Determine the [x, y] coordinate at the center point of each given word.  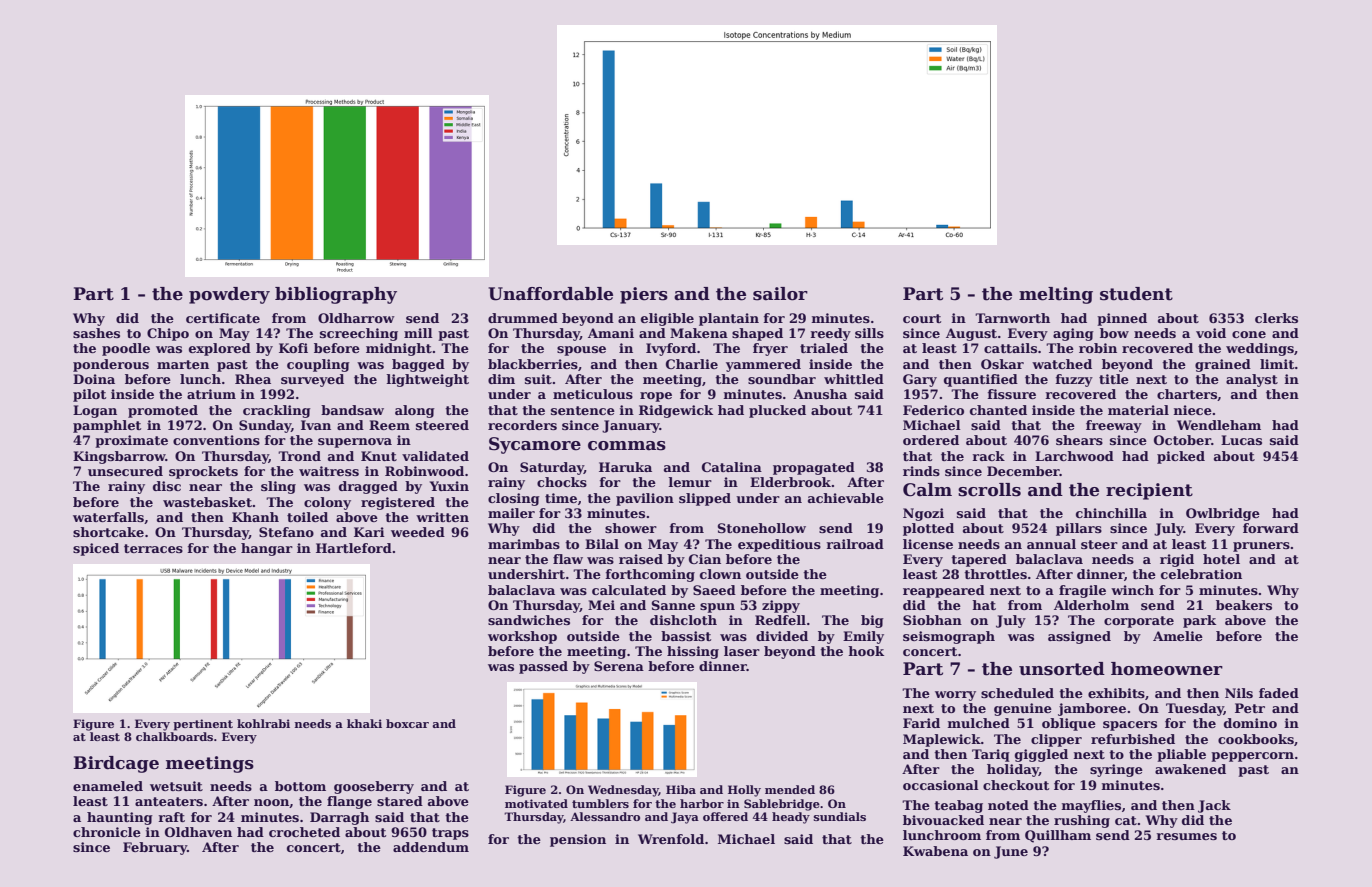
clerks [1276, 318]
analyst [1252, 380]
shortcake [108, 532]
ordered [931, 440]
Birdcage [116, 764]
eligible [667, 319]
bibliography [336, 295]
